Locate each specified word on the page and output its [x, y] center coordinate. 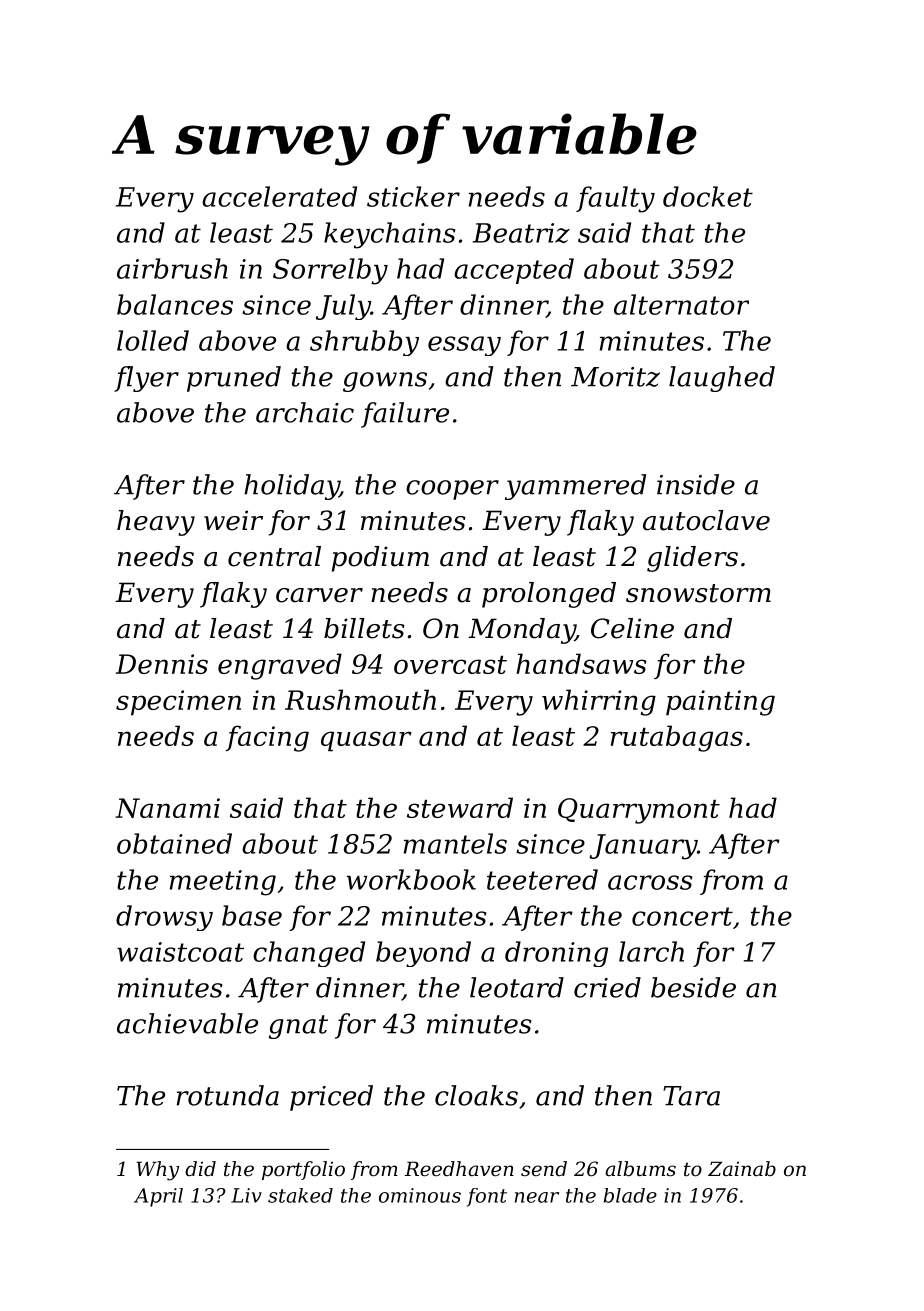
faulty [615, 199]
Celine [632, 628]
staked [300, 1195]
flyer [146, 379]
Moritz [615, 377]
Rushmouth [360, 699]
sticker [413, 196]
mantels [455, 843]
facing [267, 738]
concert [682, 916]
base [252, 915]
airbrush [172, 268]
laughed [722, 379]
